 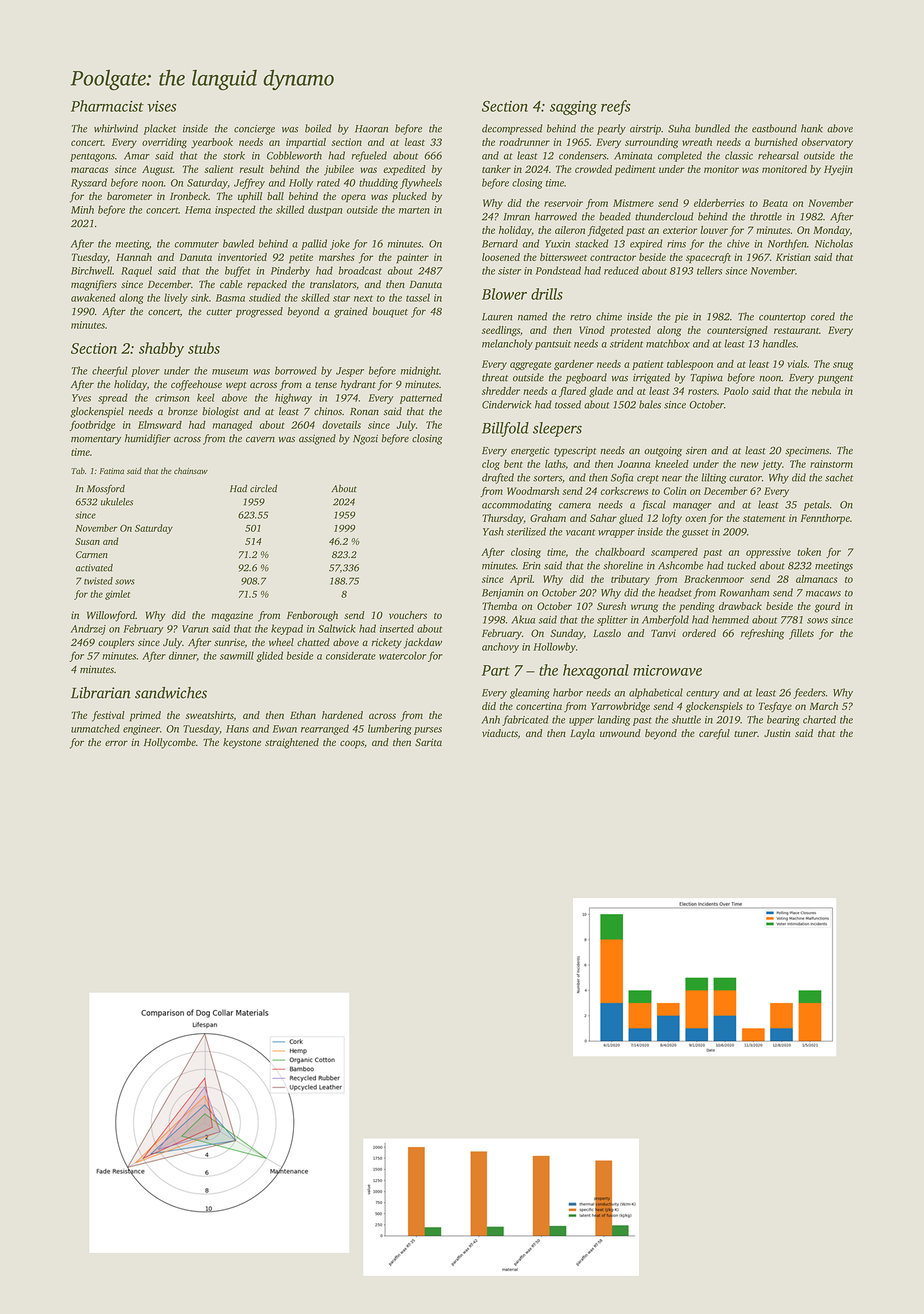 What do you see at coordinates (191, 470) in the screenshot?
I see `chainsaw` at bounding box center [191, 470].
